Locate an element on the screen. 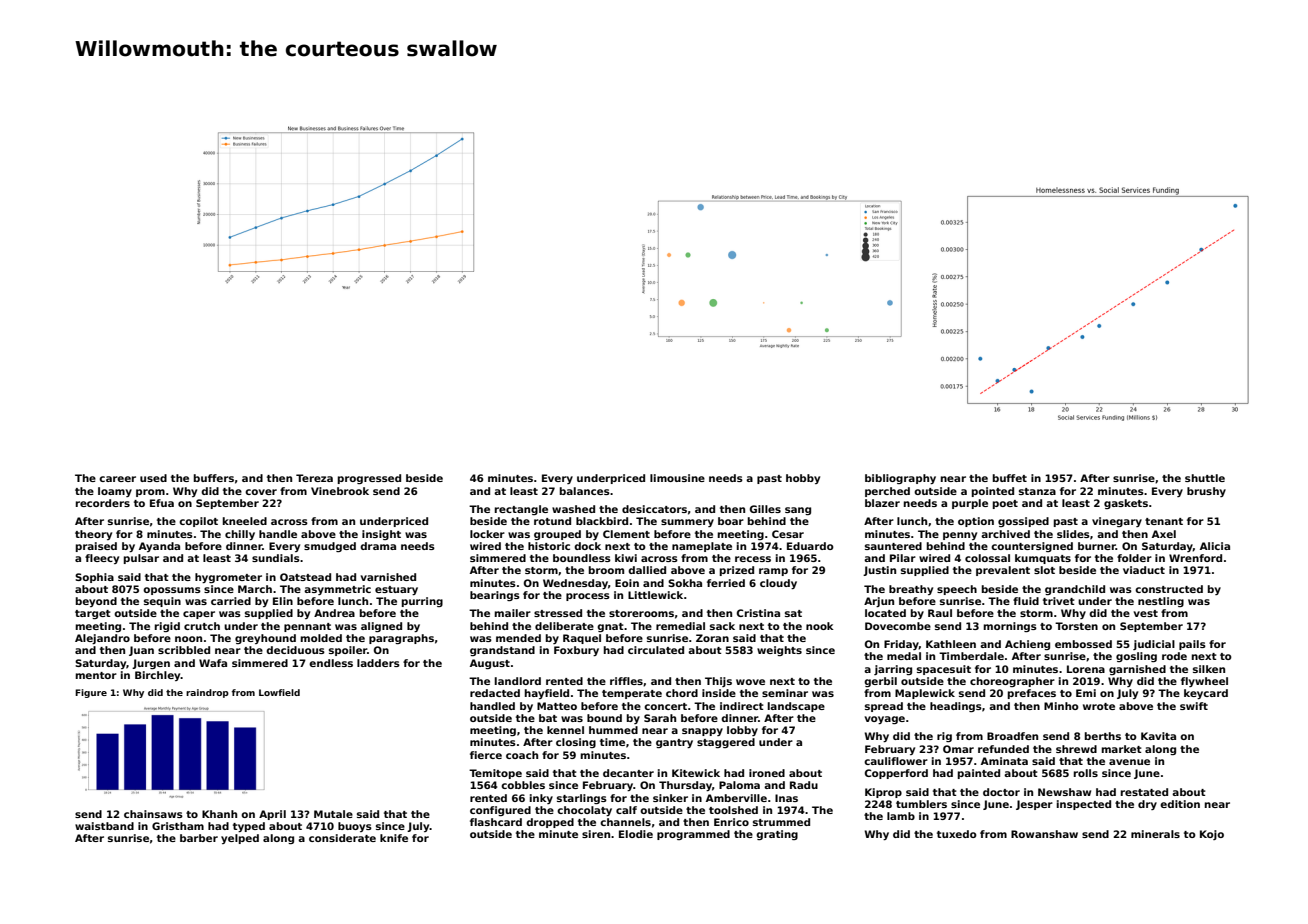  slides is located at coordinates (1073, 534).
